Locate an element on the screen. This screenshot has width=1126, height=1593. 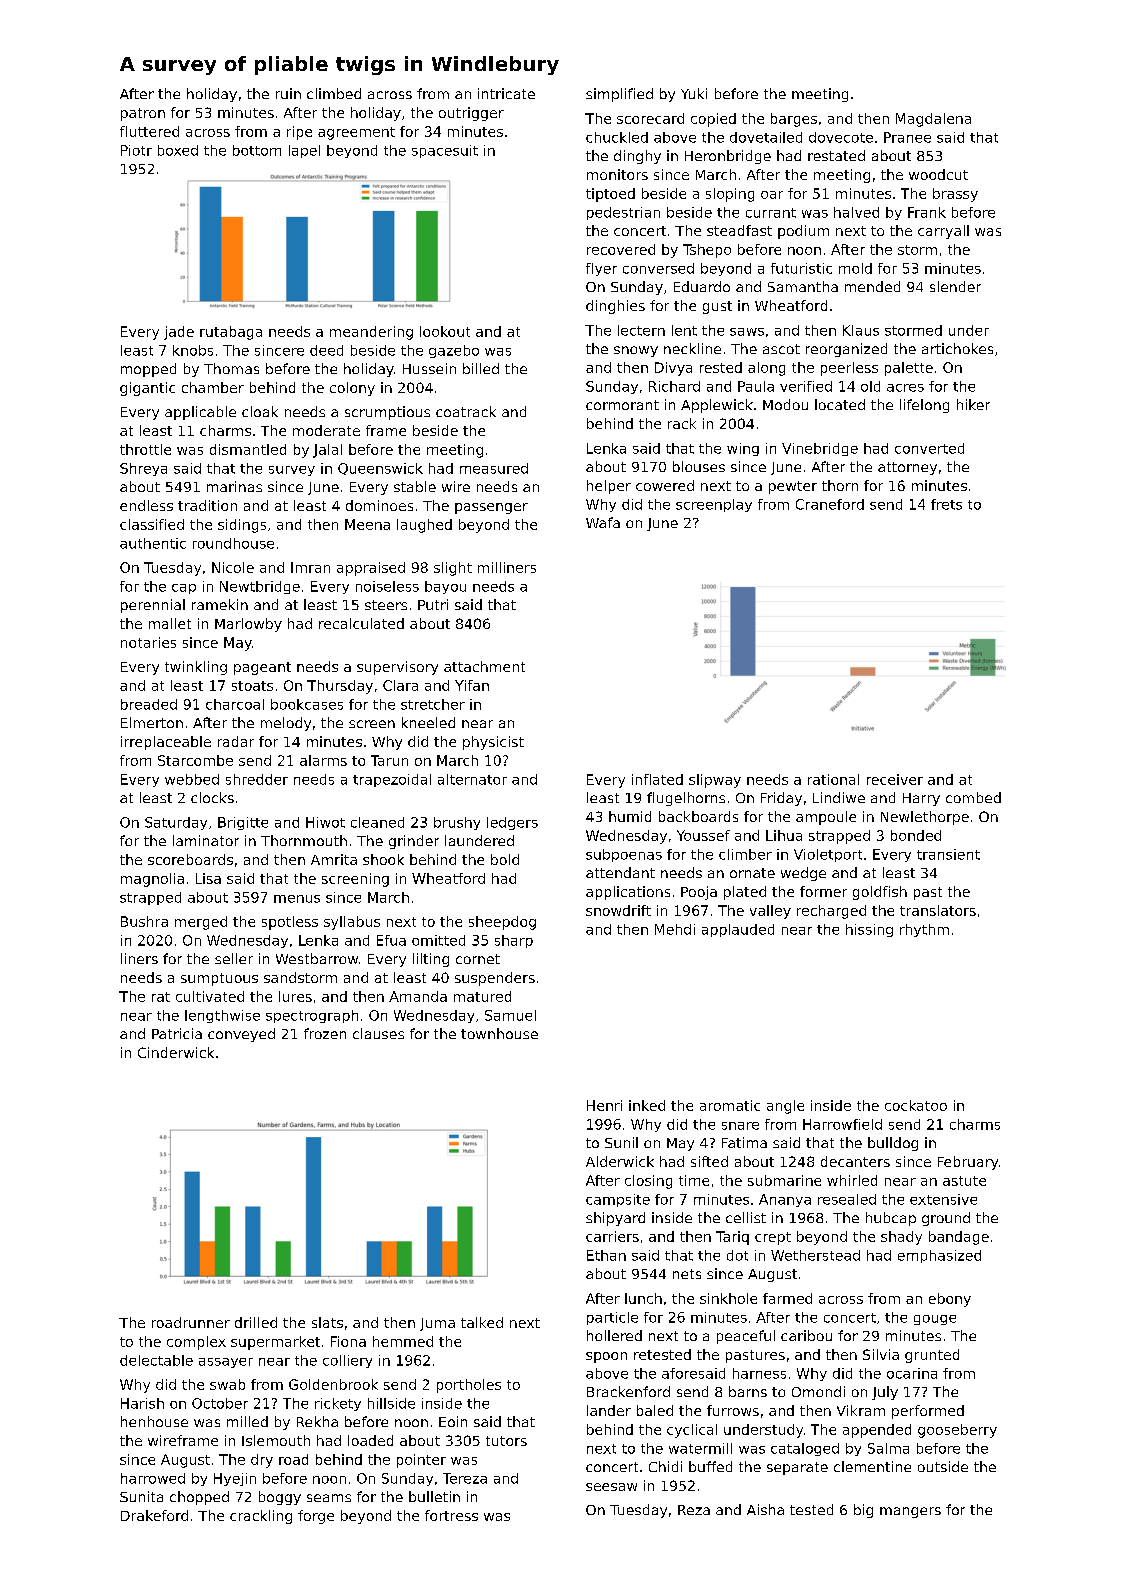
Magdalena is located at coordinates (933, 120).
